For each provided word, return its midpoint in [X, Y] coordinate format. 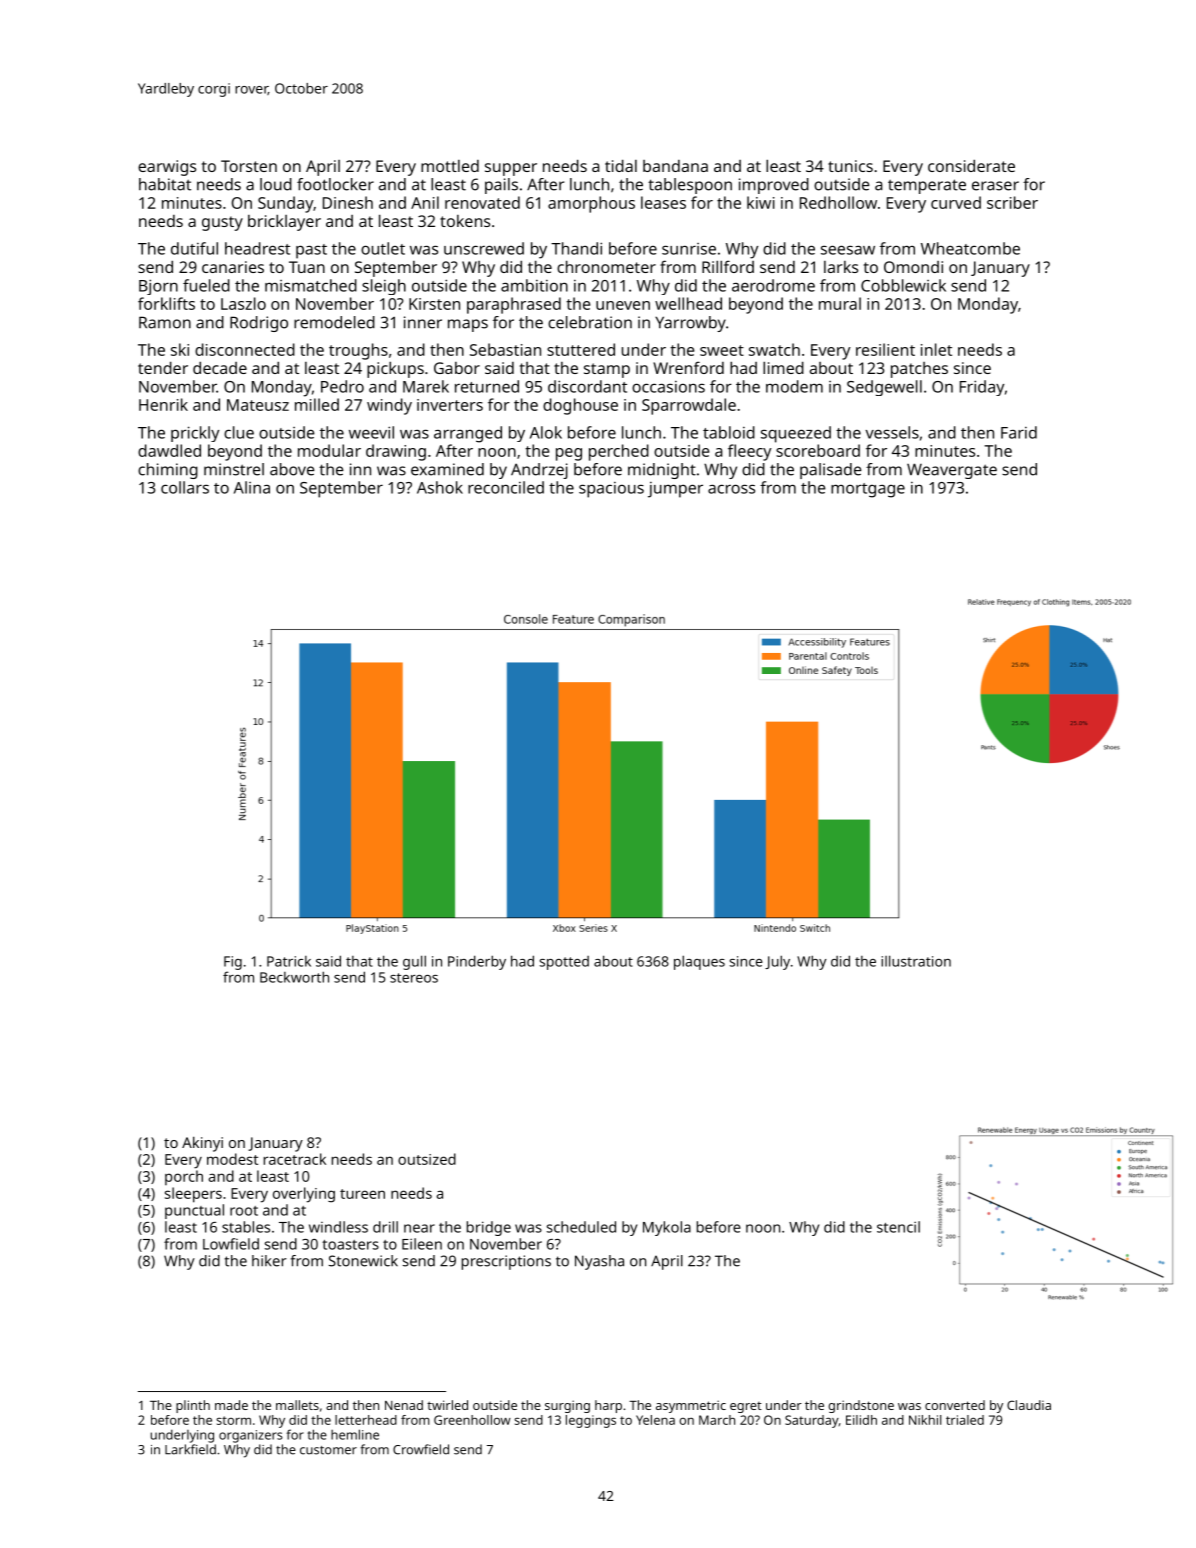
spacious [611, 490]
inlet [936, 349]
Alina [252, 487]
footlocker [335, 184]
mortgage [868, 490]
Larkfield [190, 1449]
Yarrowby [690, 324]
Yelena [655, 1420]
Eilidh [861, 1420]
